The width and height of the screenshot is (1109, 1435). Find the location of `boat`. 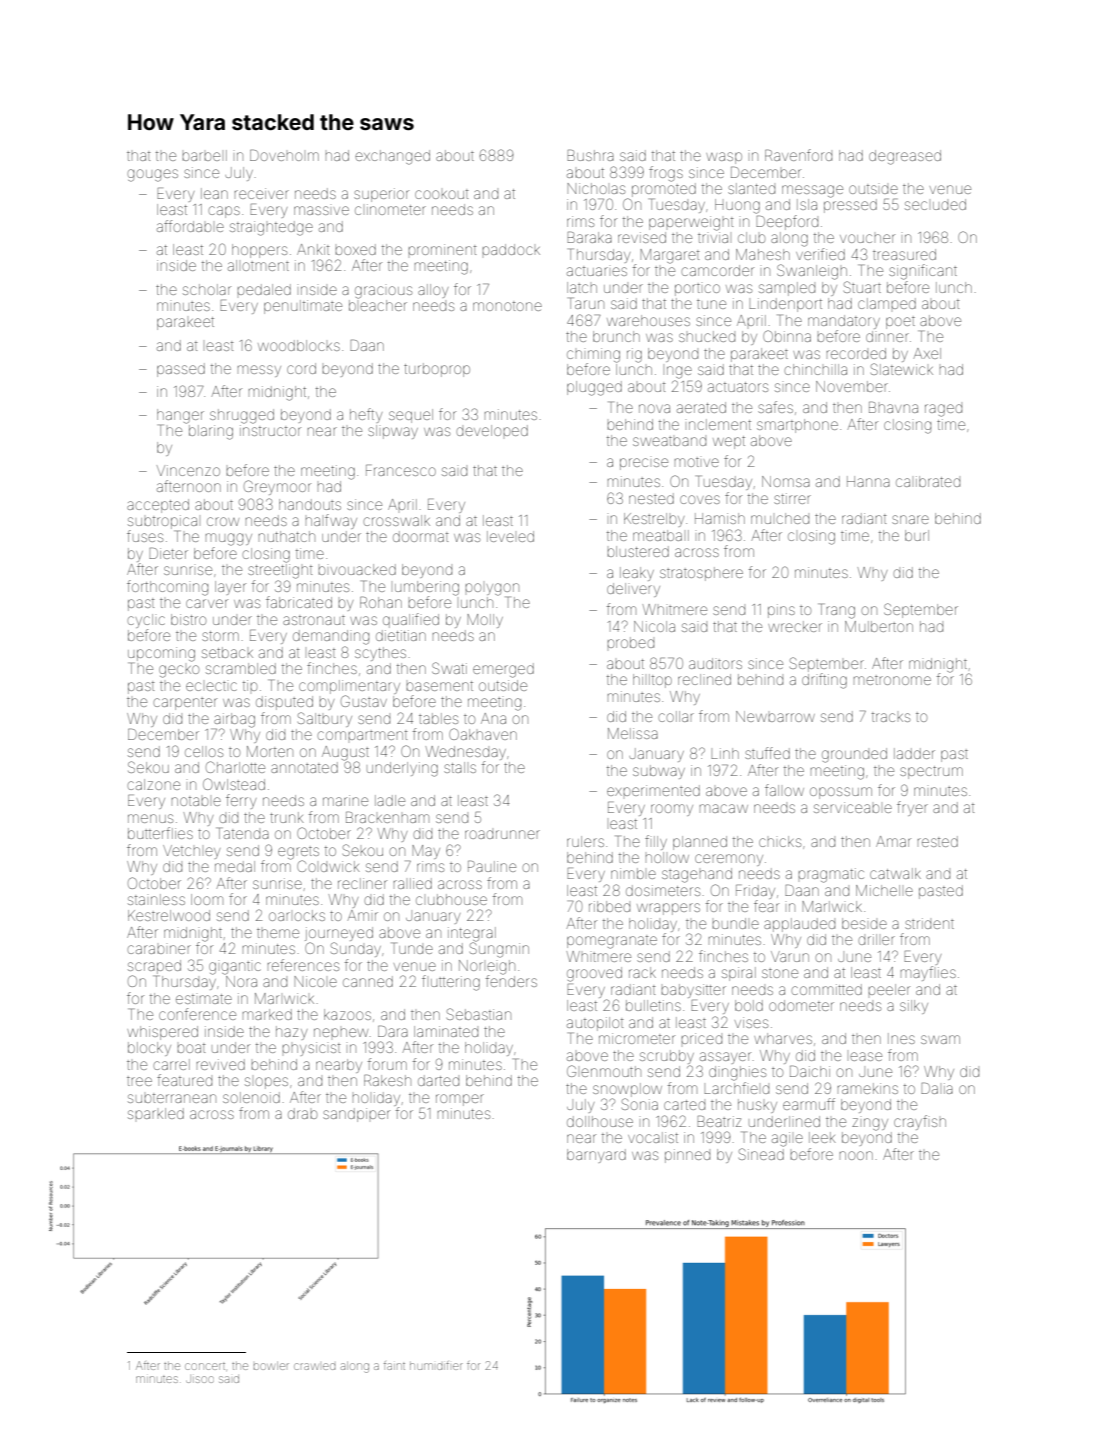

boat is located at coordinates (191, 1048).
